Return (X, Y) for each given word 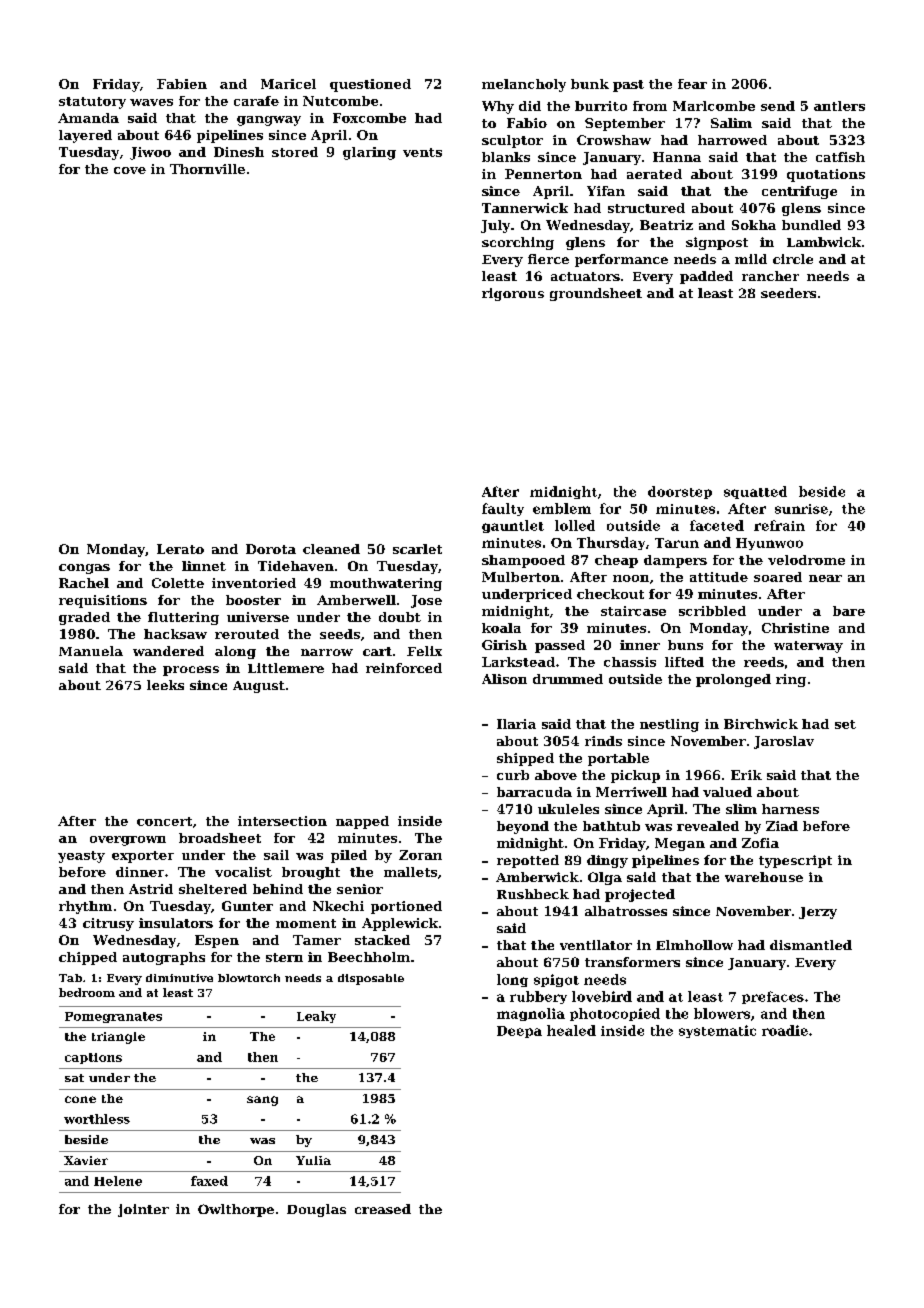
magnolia (531, 1014)
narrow (327, 652)
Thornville (207, 169)
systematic (717, 1031)
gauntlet (513, 526)
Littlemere (286, 668)
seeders (788, 293)
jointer (143, 1210)
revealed (708, 826)
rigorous (513, 294)
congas (84, 569)
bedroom (87, 992)
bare (849, 611)
